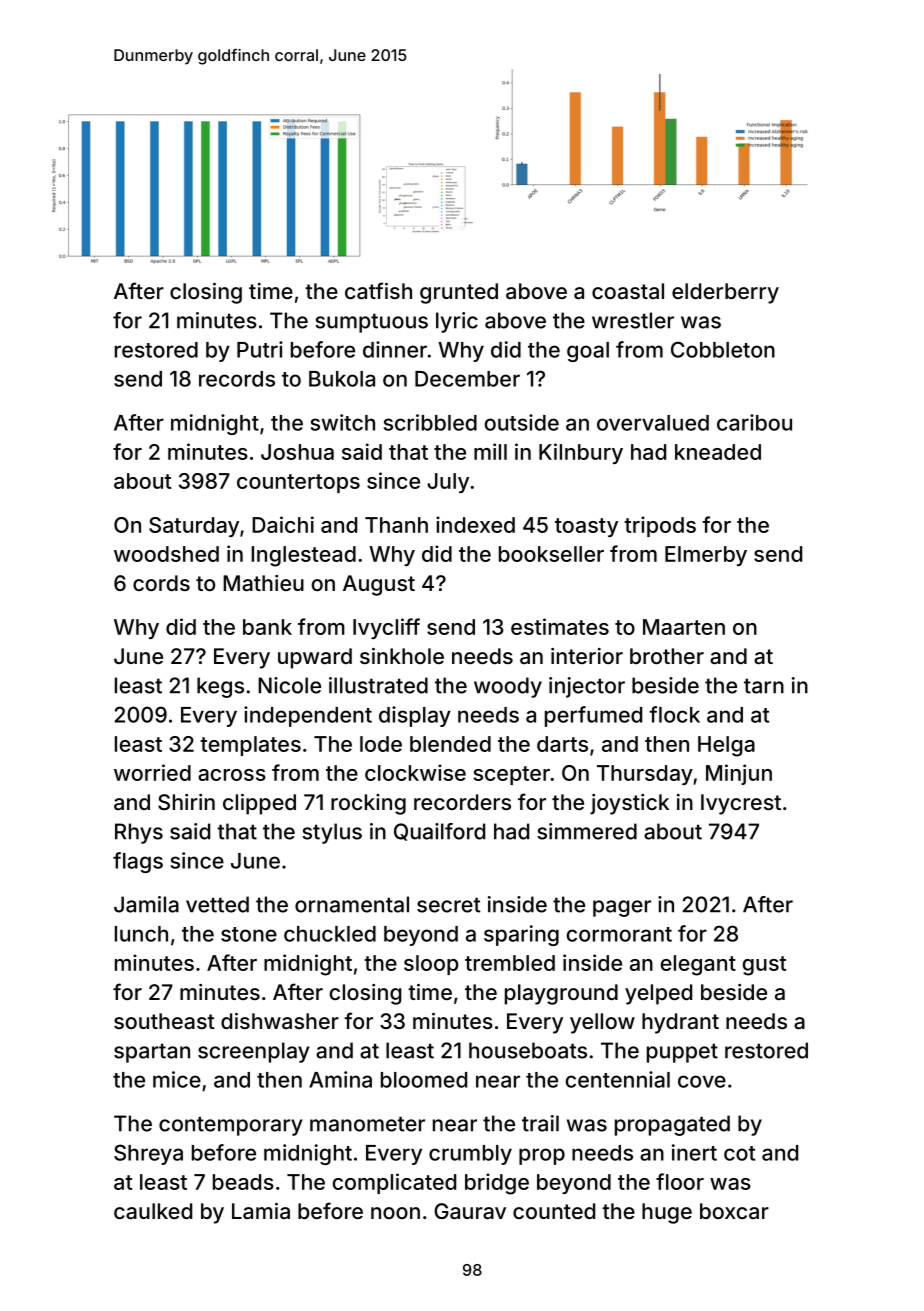 The image size is (924, 1311). Describe the element at coordinates (450, 744) in the screenshot. I see `blended` at that location.
